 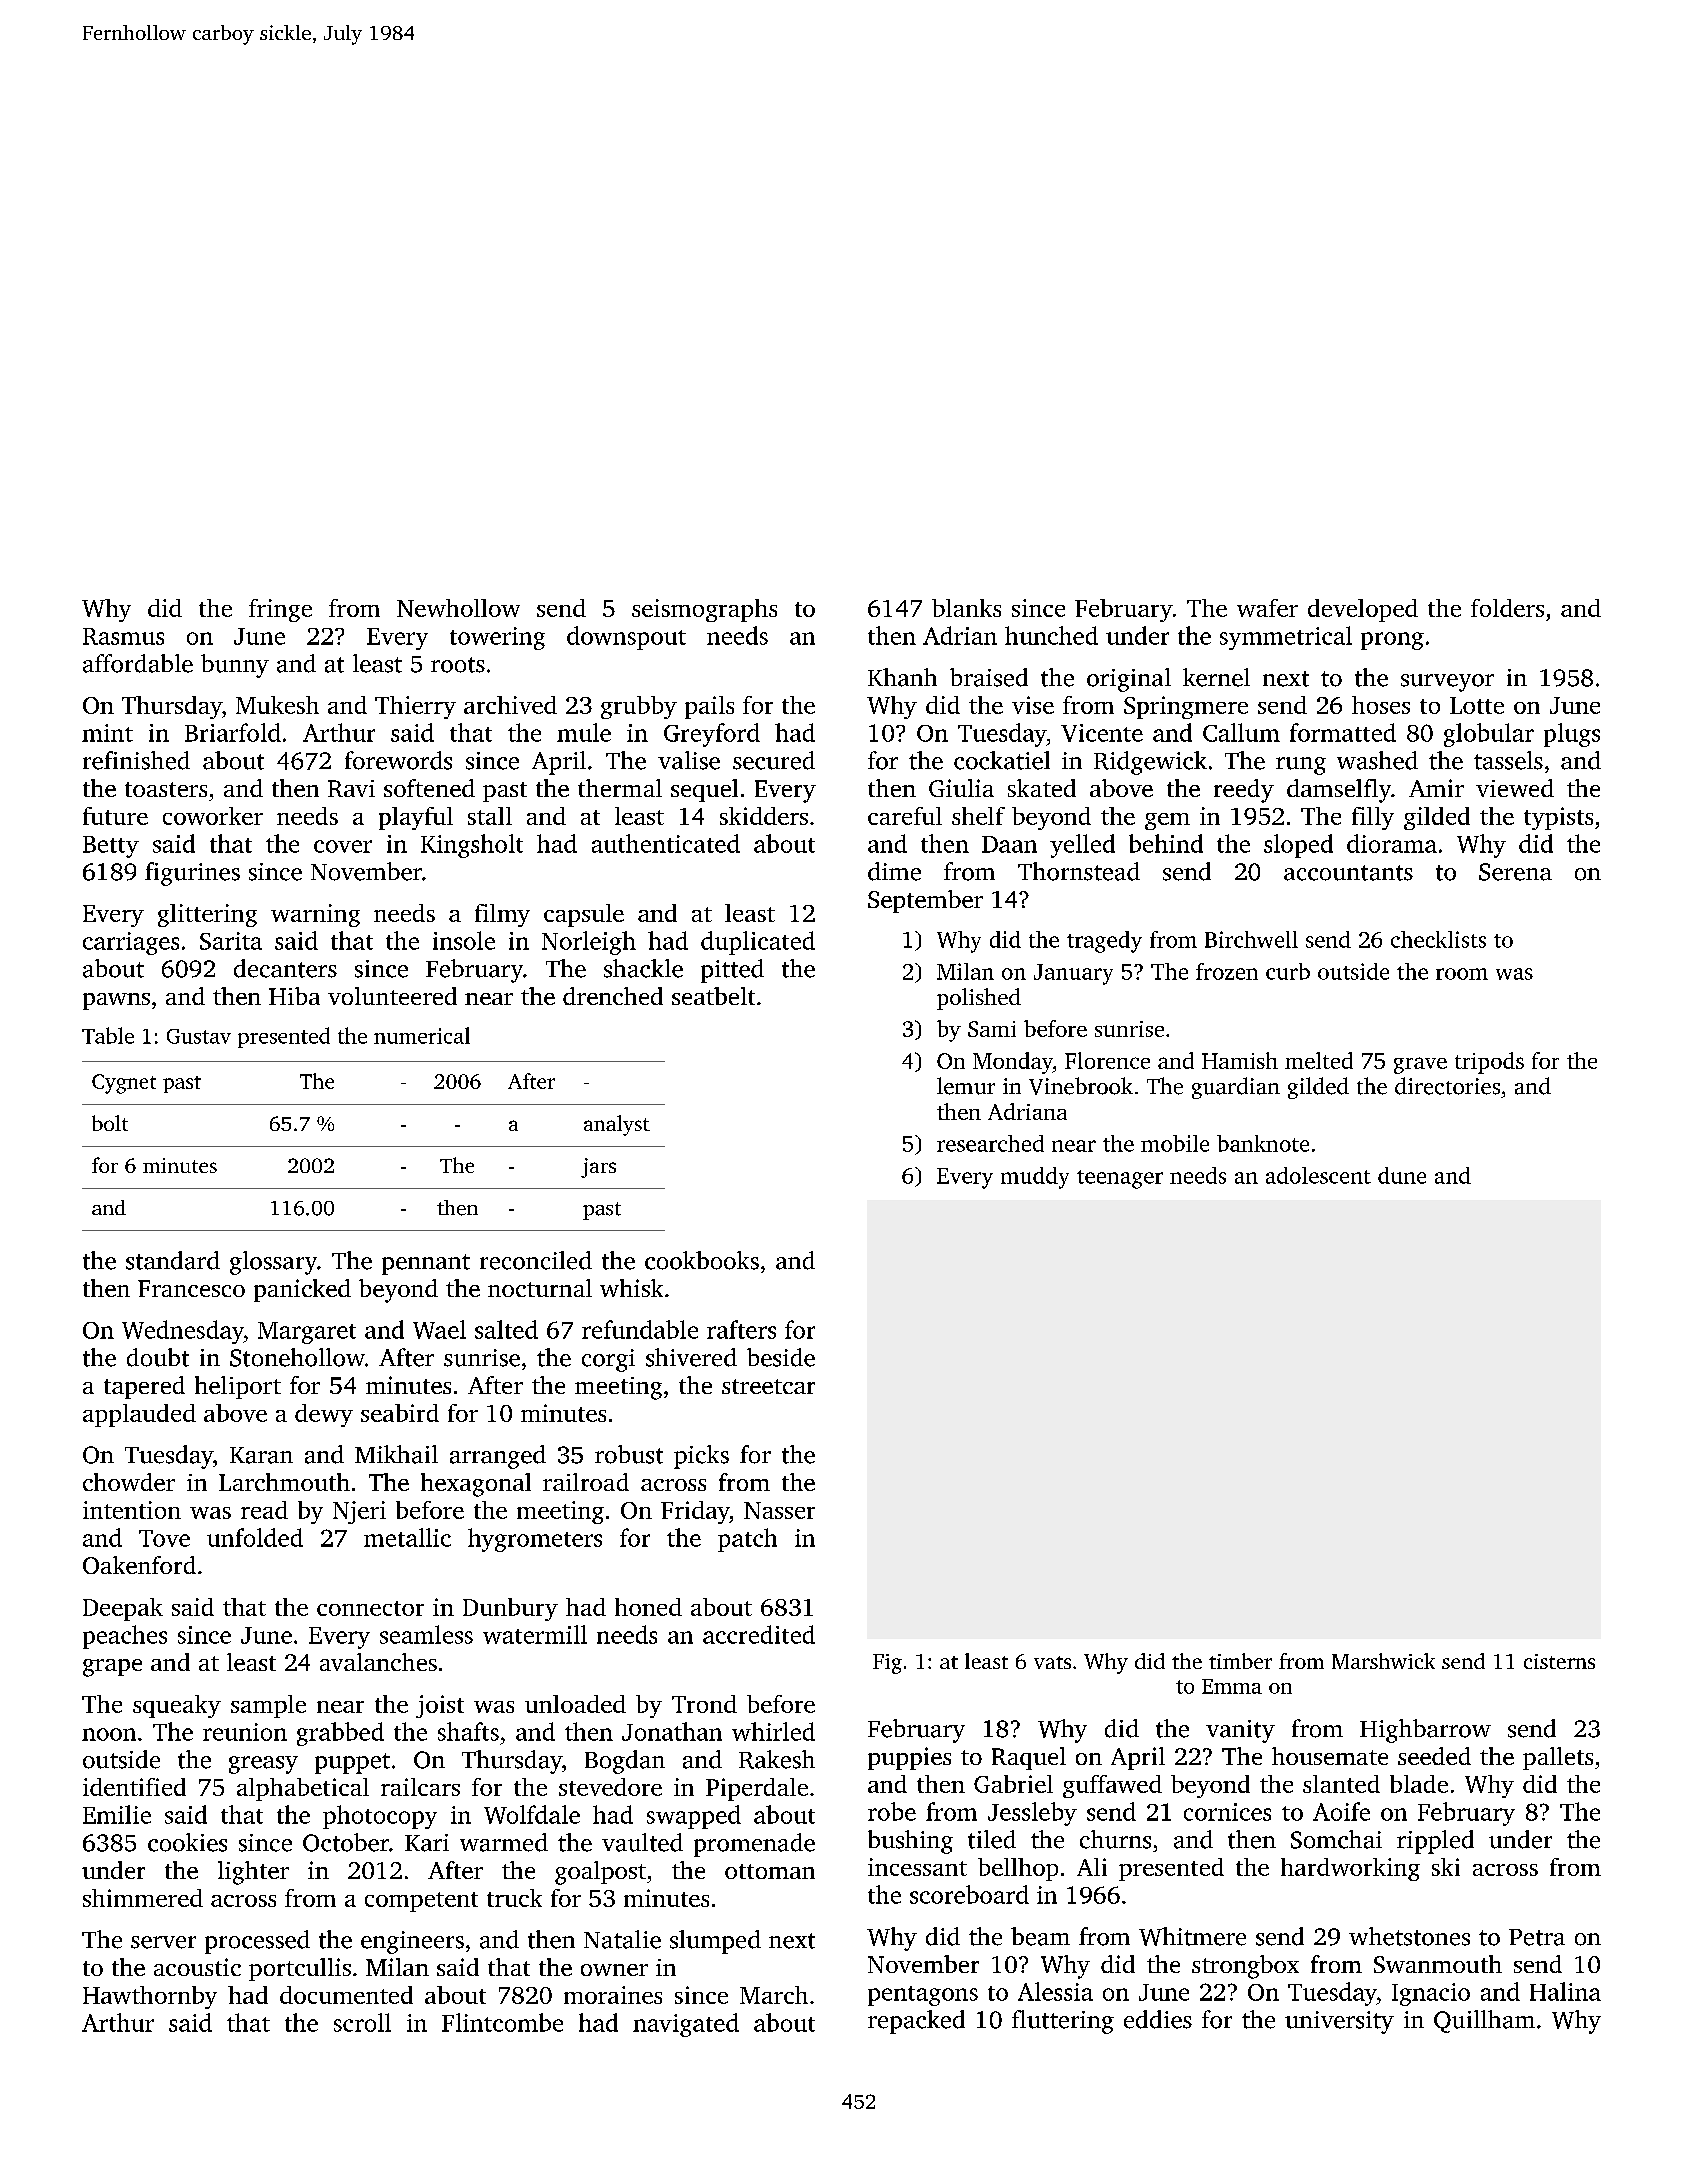 I want to click on Birchwell, so click(x=1251, y=939).
